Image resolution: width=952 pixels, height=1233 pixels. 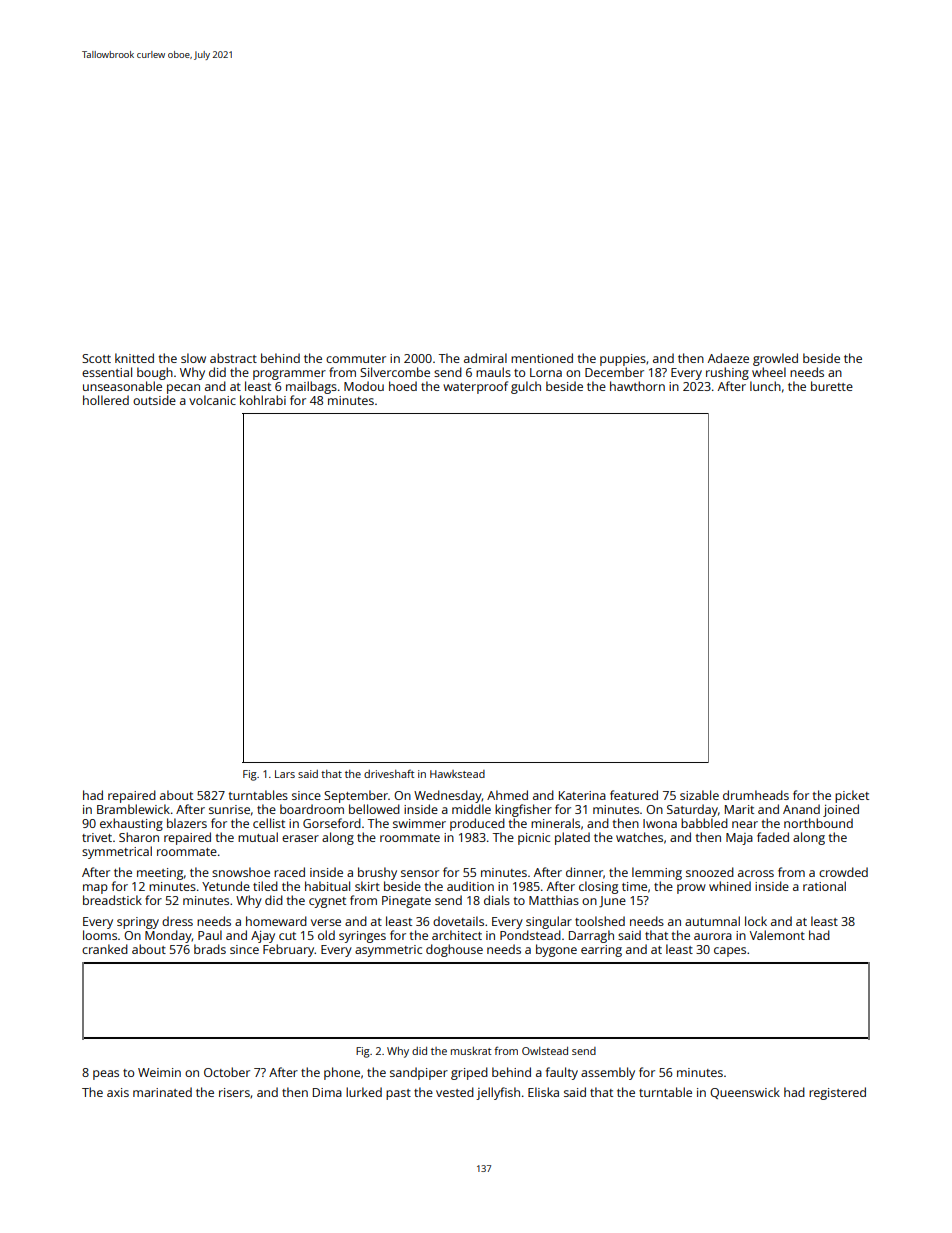 I want to click on muskrat, so click(x=471, y=1051).
